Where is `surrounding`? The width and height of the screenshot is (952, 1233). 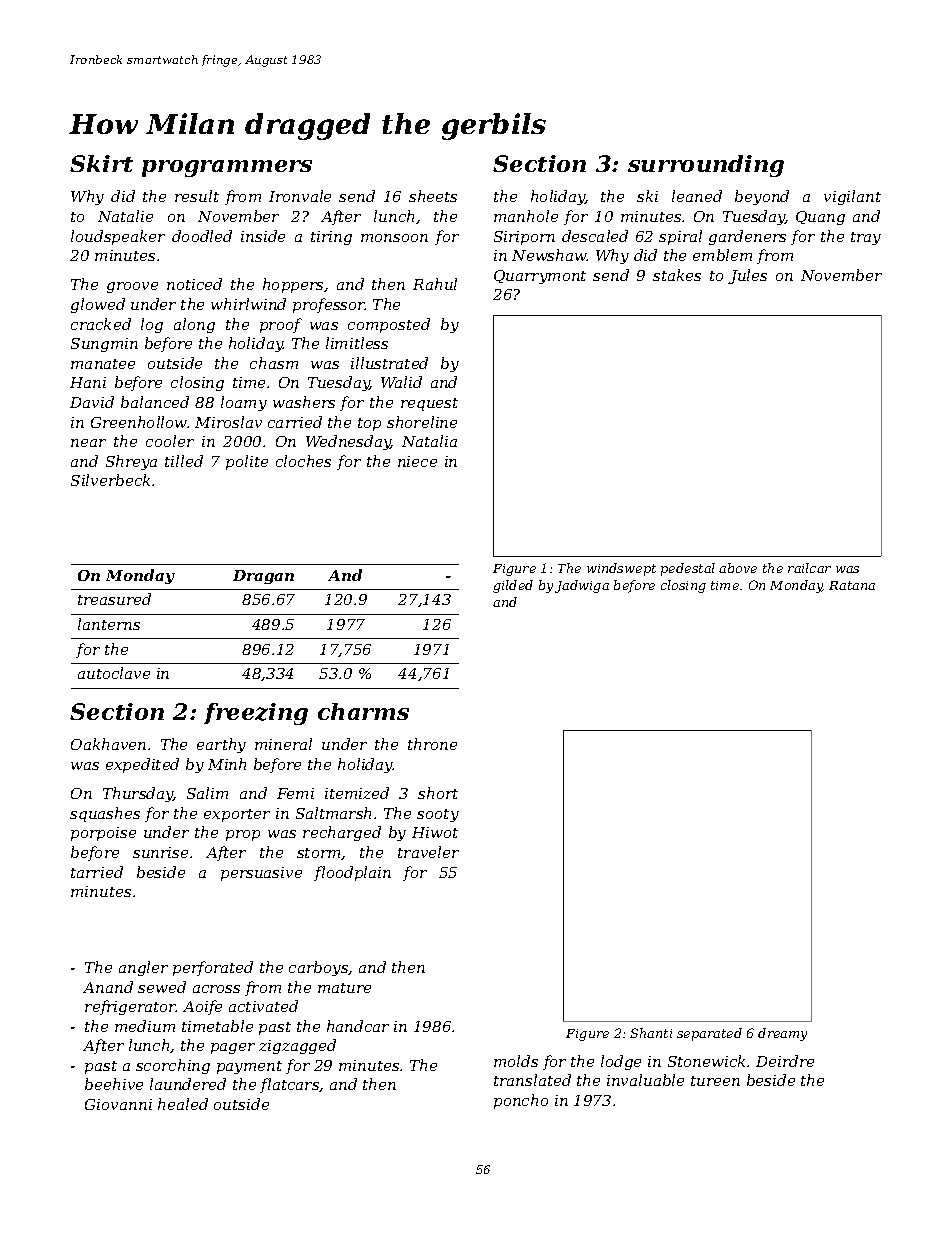
surrounding is located at coordinates (706, 166).
